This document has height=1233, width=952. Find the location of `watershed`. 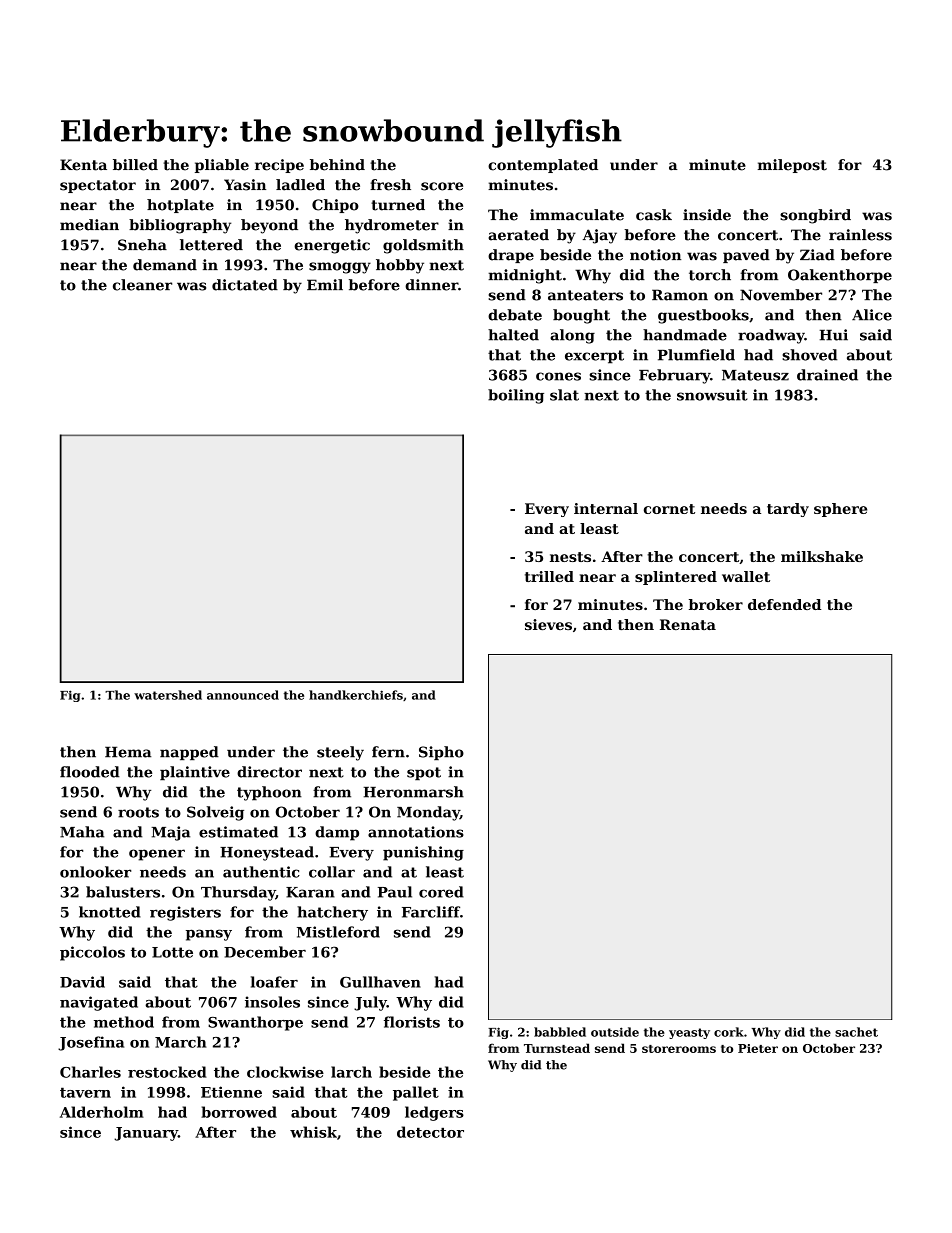

watershed is located at coordinates (168, 695).
